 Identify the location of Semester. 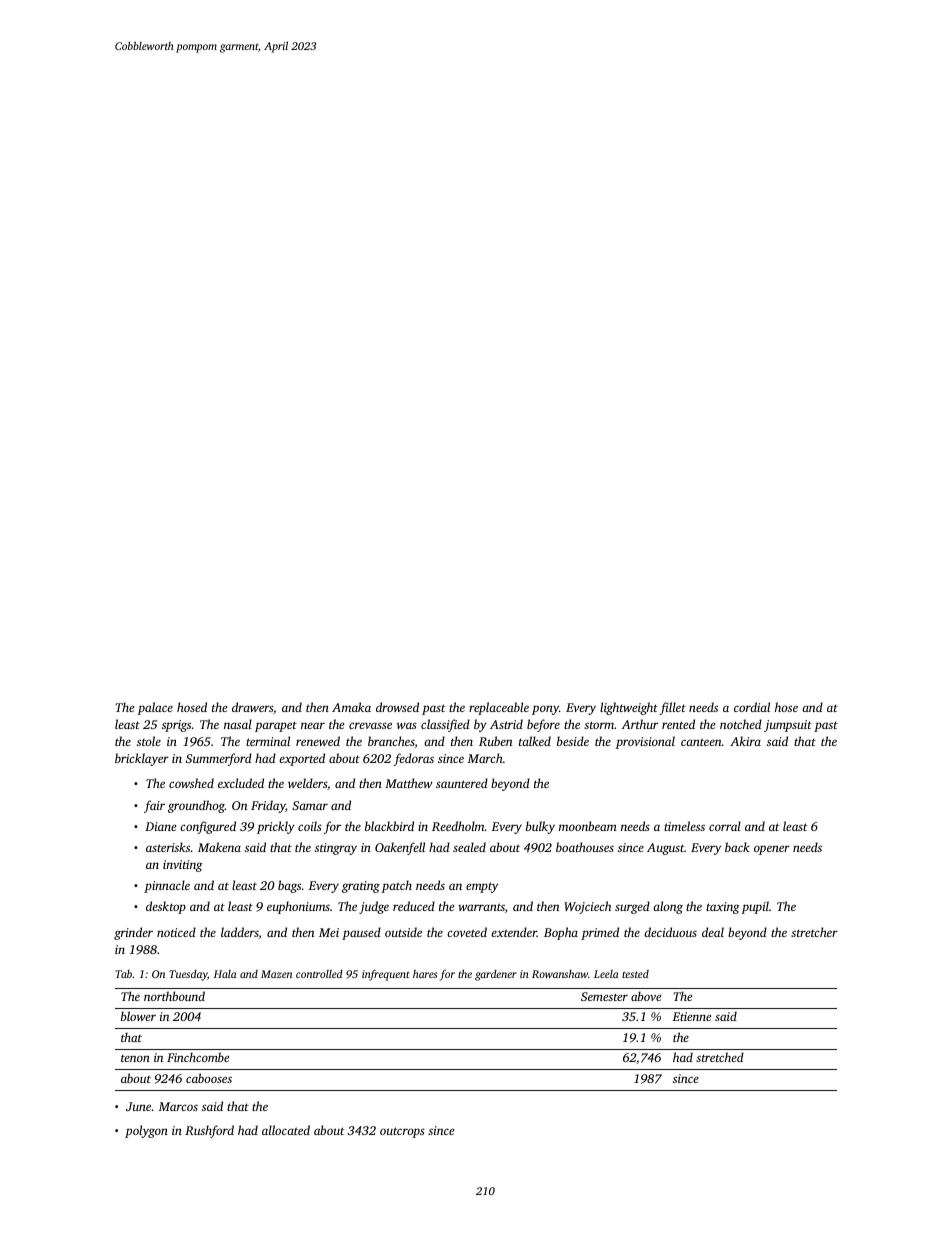
(604, 996).
